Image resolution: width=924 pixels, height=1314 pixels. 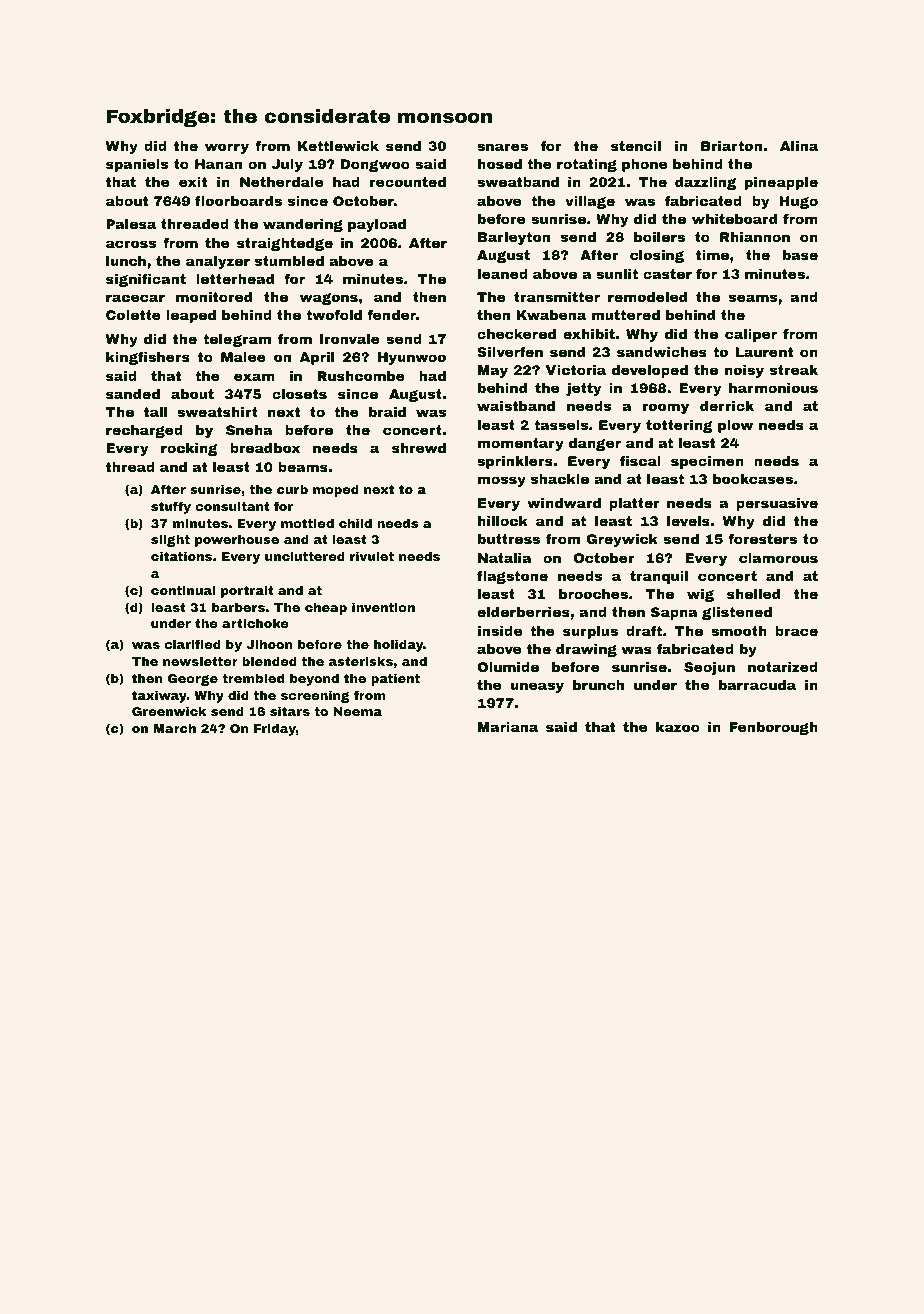 What do you see at coordinates (657, 256) in the page?
I see `closing` at bounding box center [657, 256].
